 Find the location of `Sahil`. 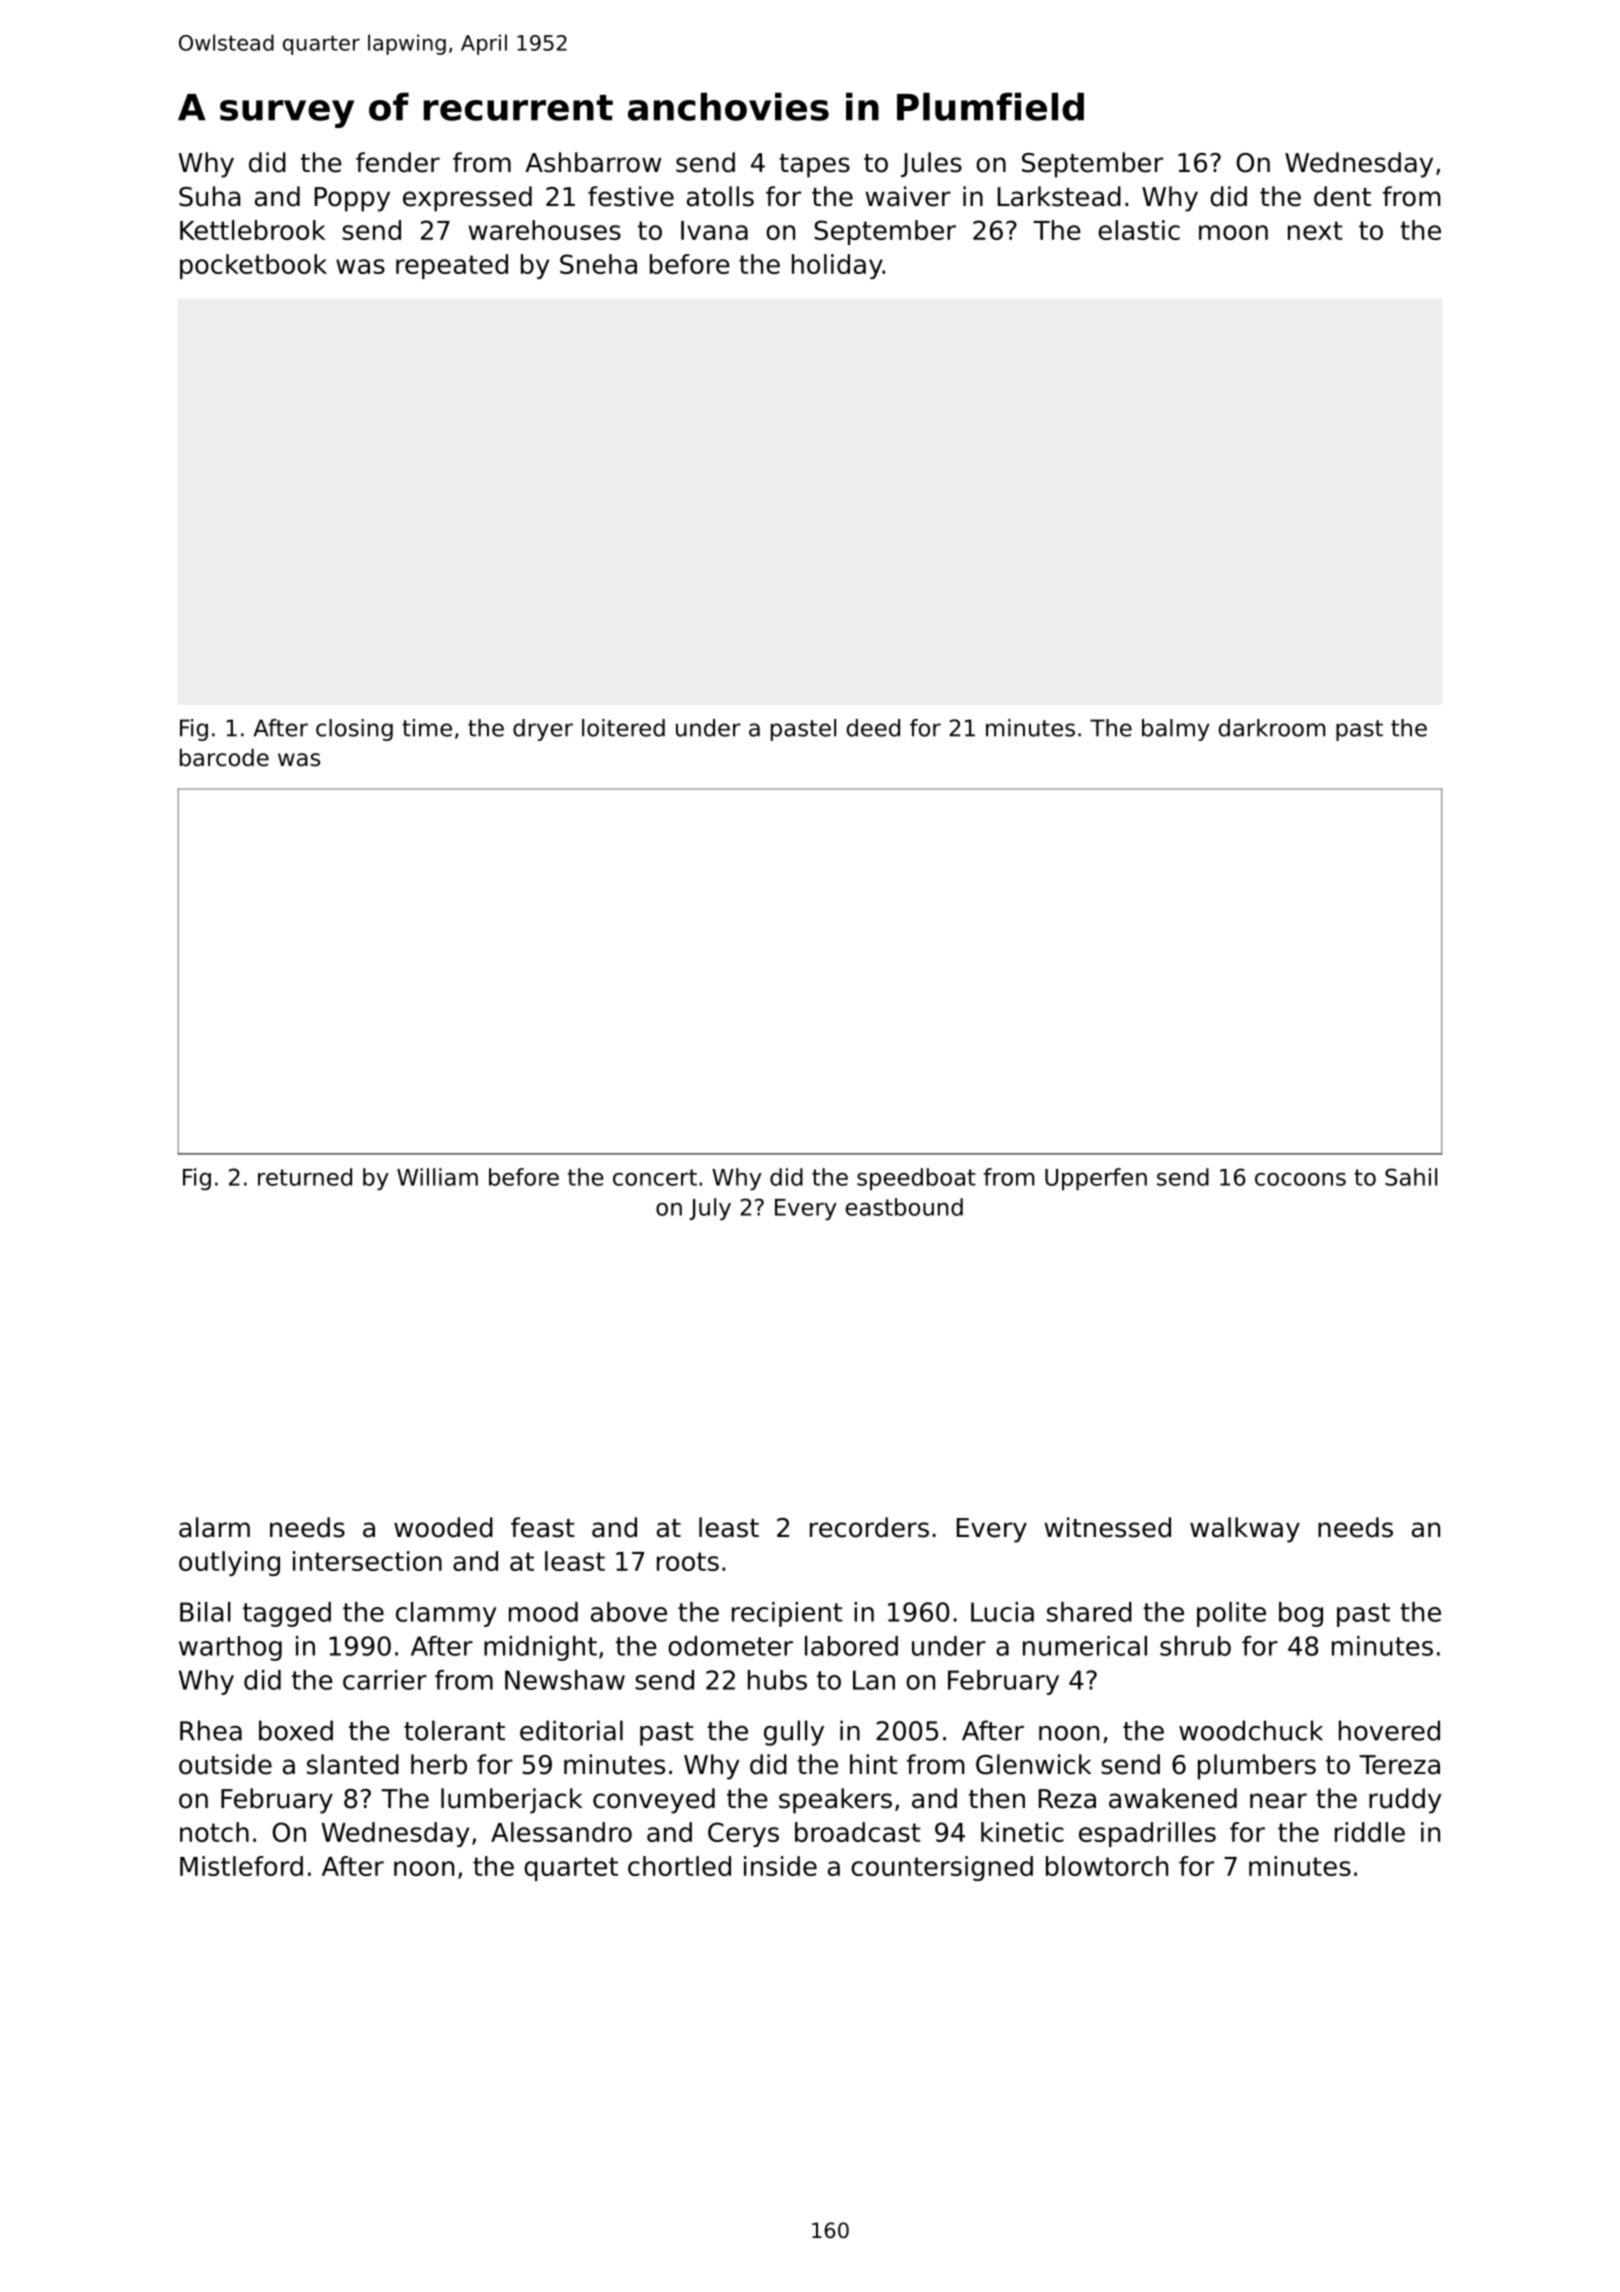

Sahil is located at coordinates (1411, 1177).
